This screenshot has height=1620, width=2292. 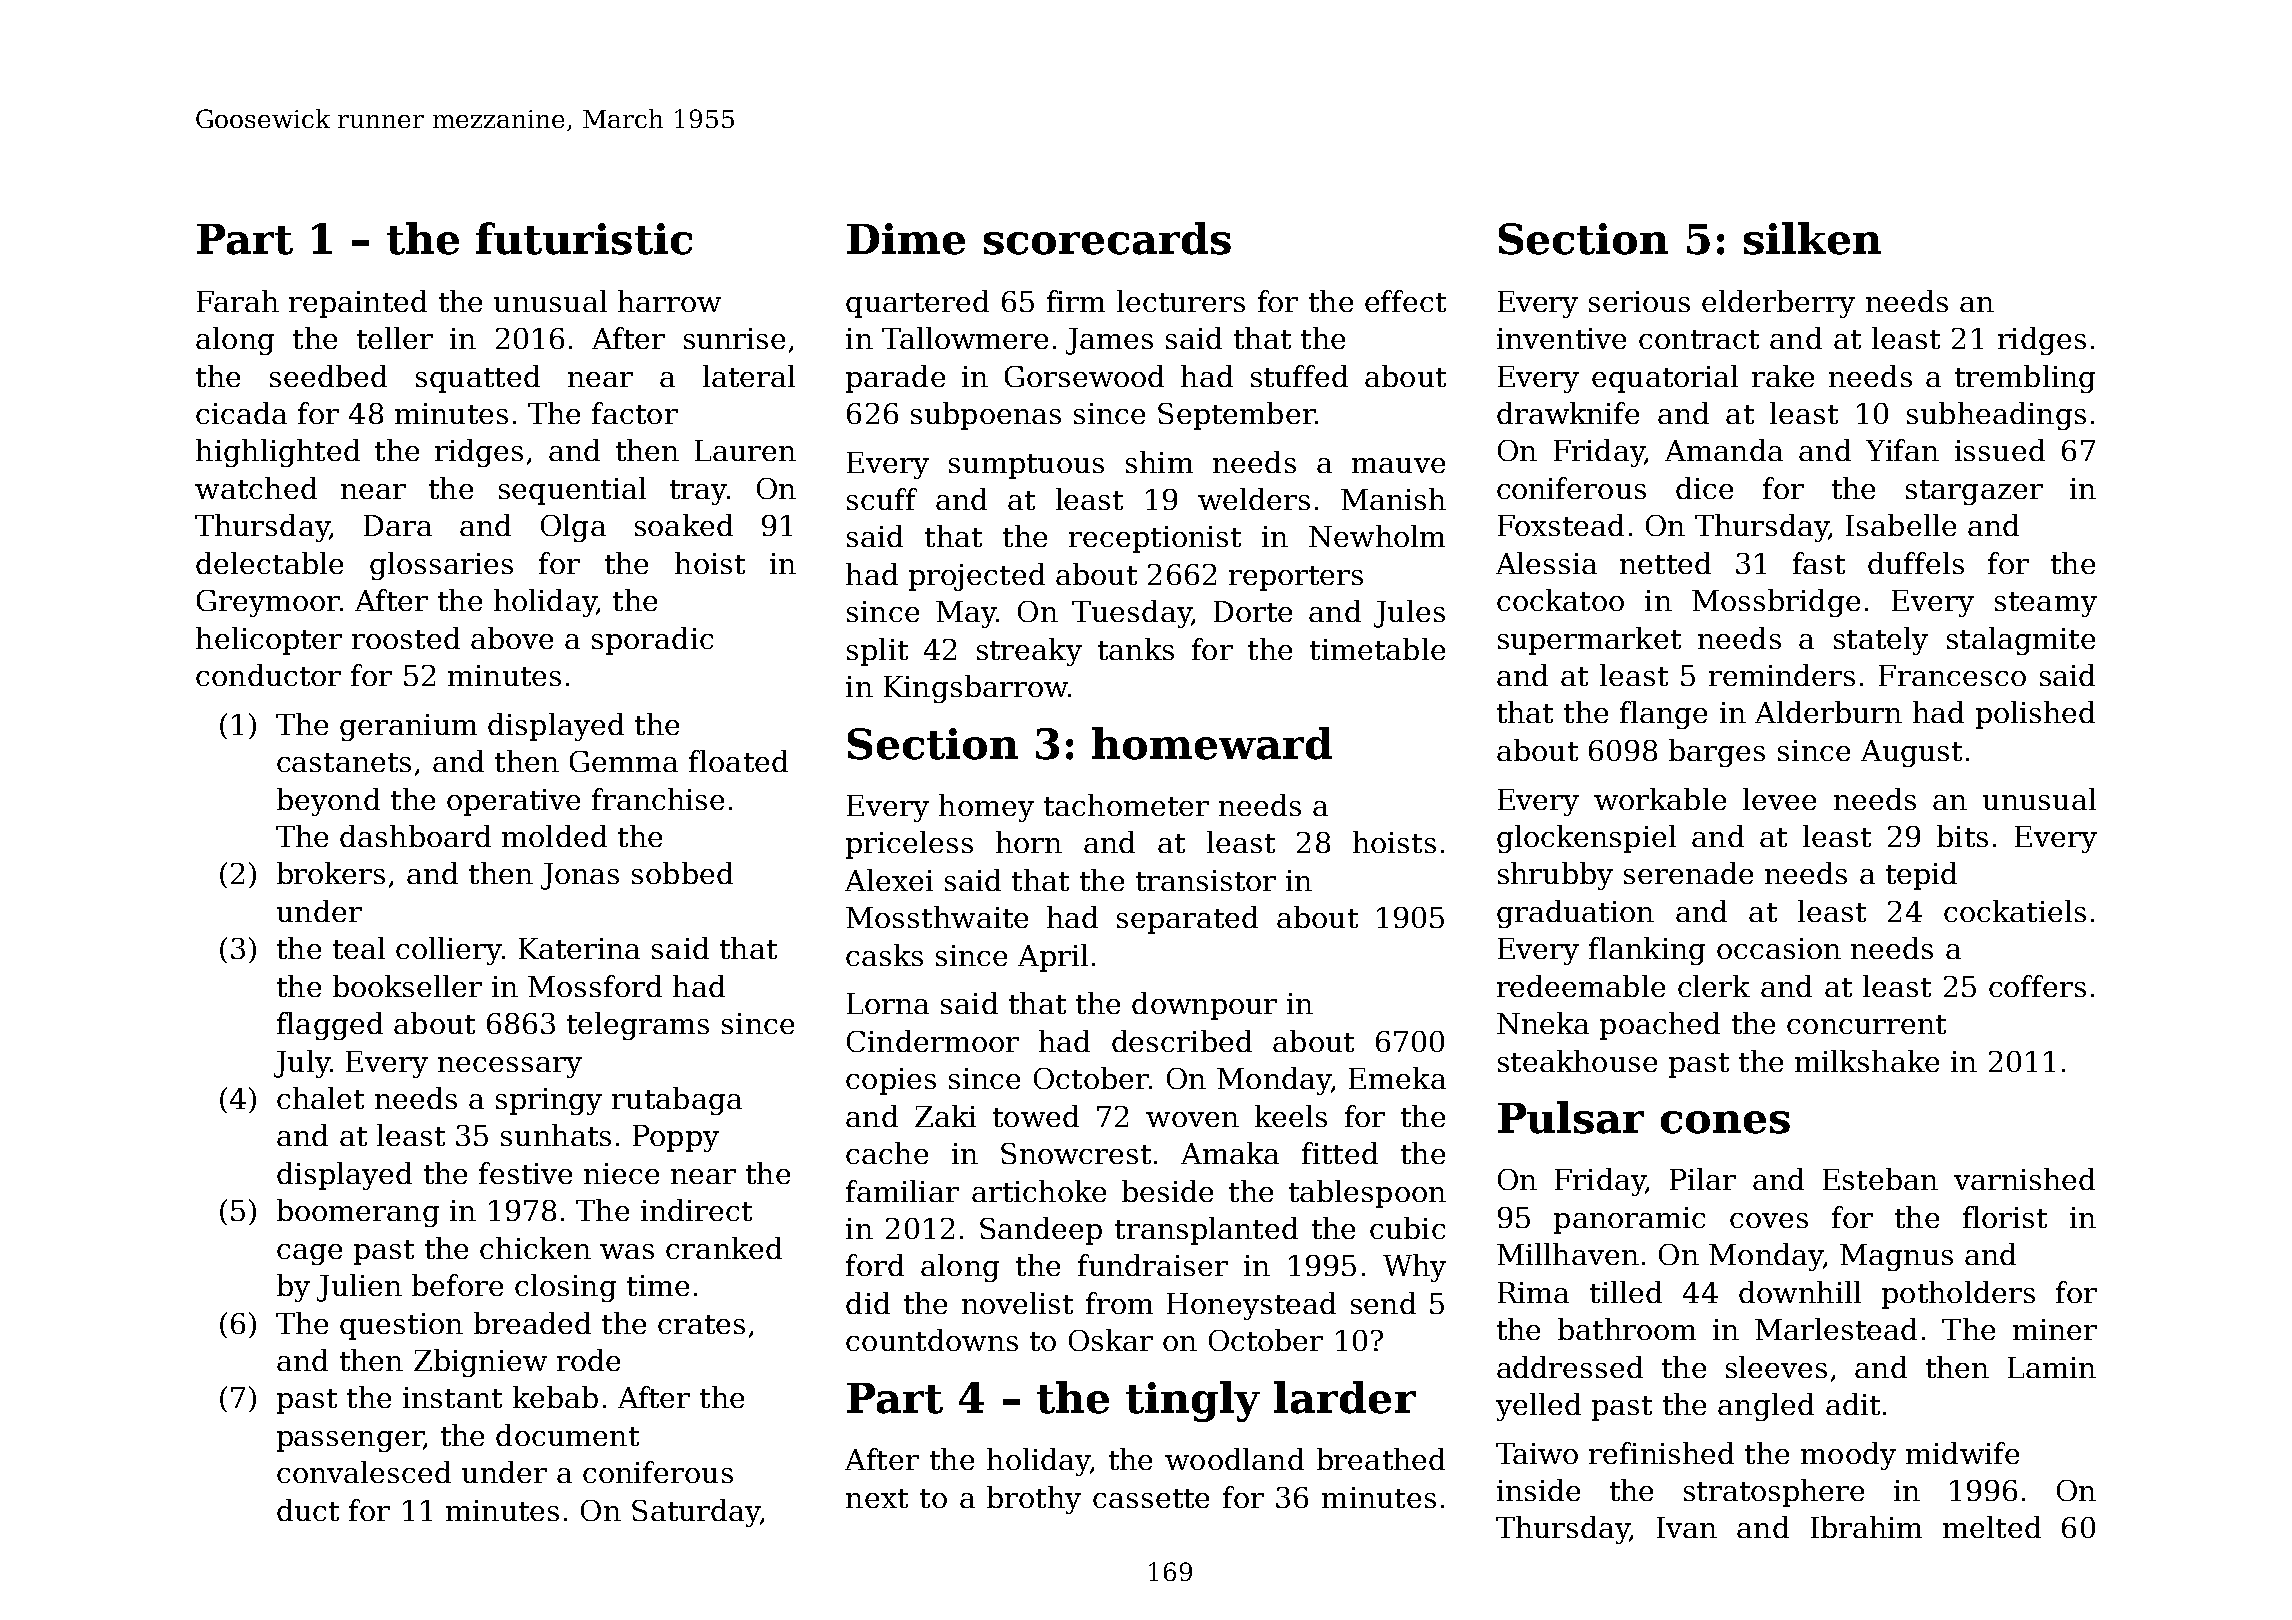 I want to click on serious, so click(x=1639, y=301).
